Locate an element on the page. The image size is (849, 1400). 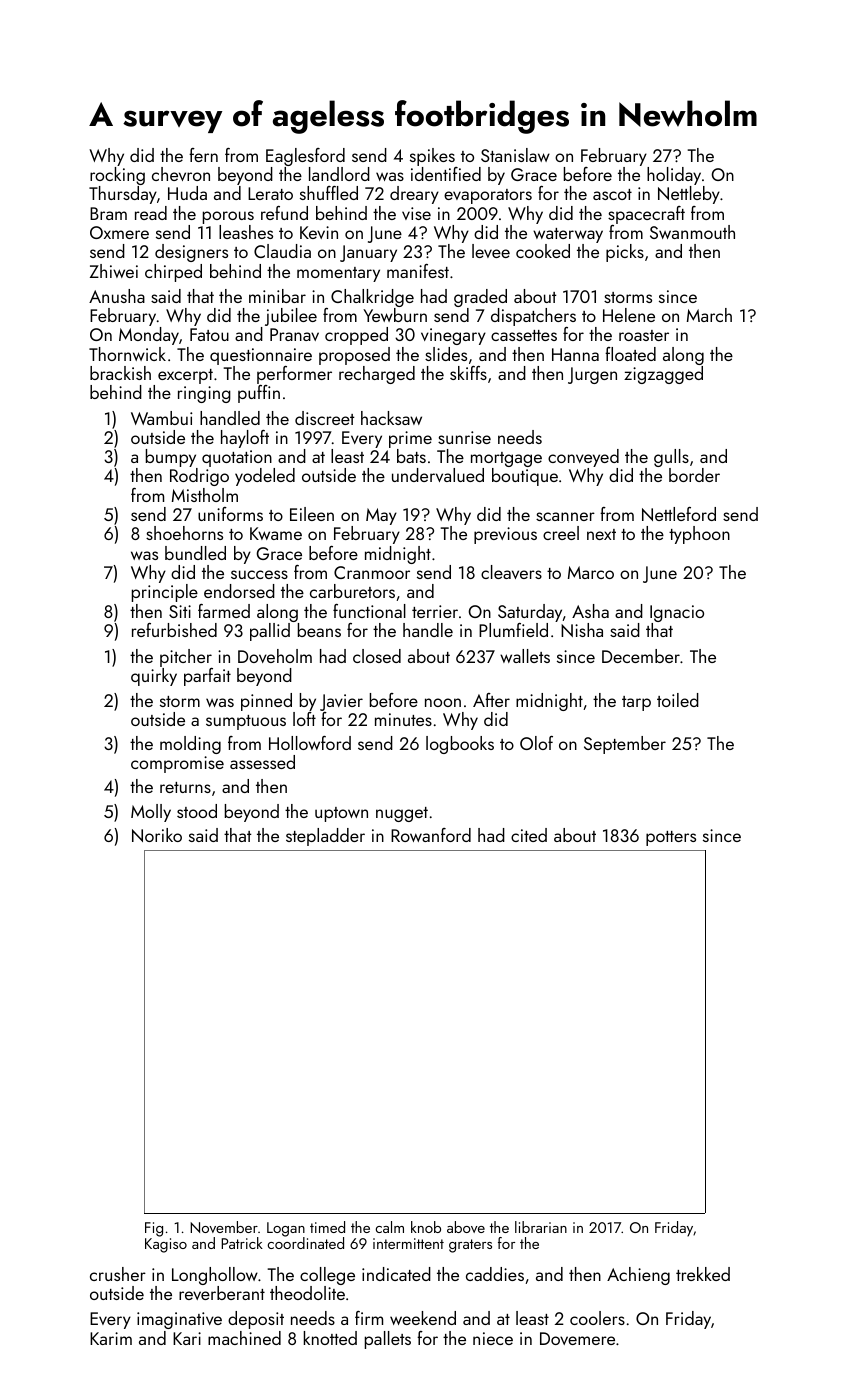
fern is located at coordinates (203, 155).
